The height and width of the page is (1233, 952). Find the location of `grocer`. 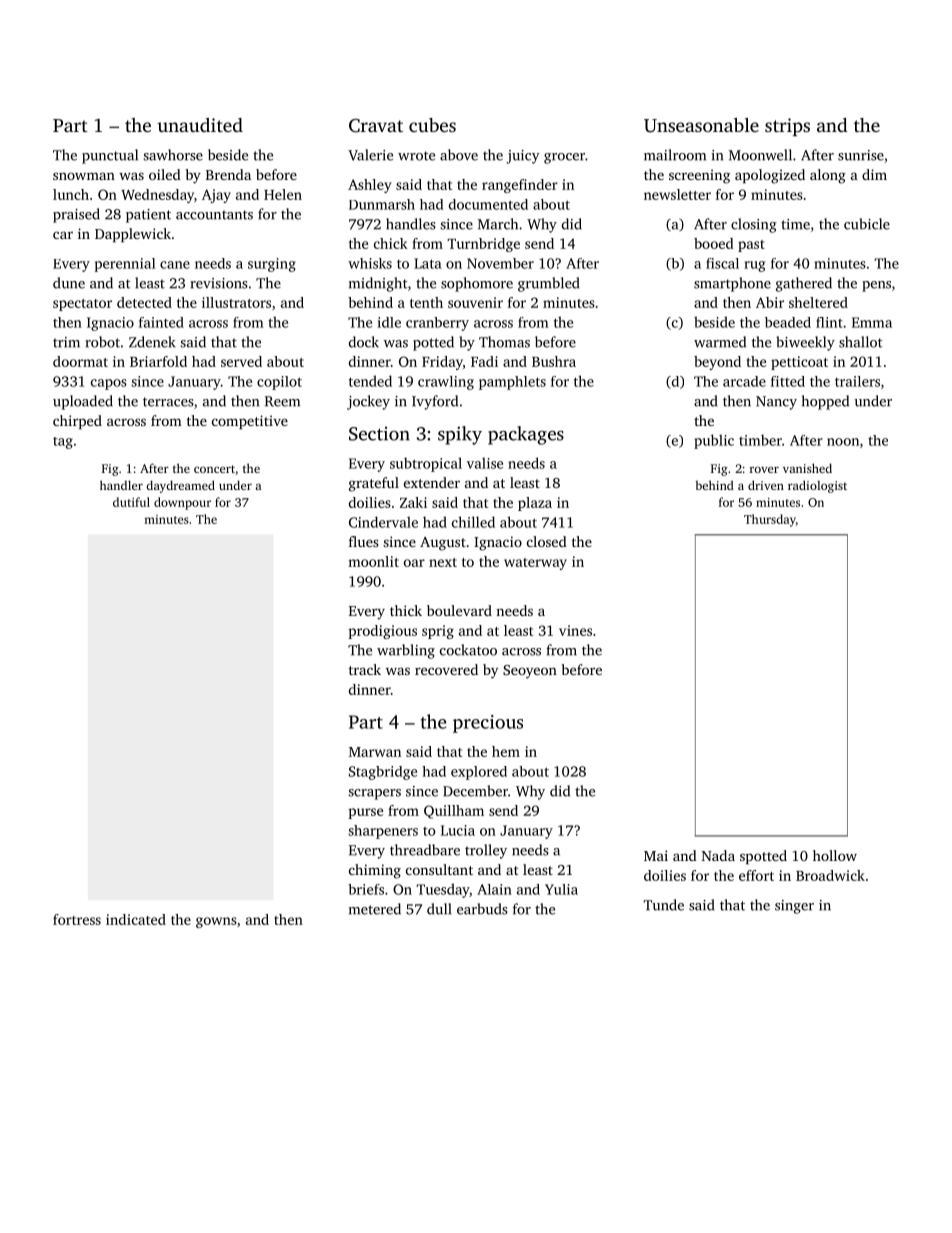

grocer is located at coordinates (564, 158).
